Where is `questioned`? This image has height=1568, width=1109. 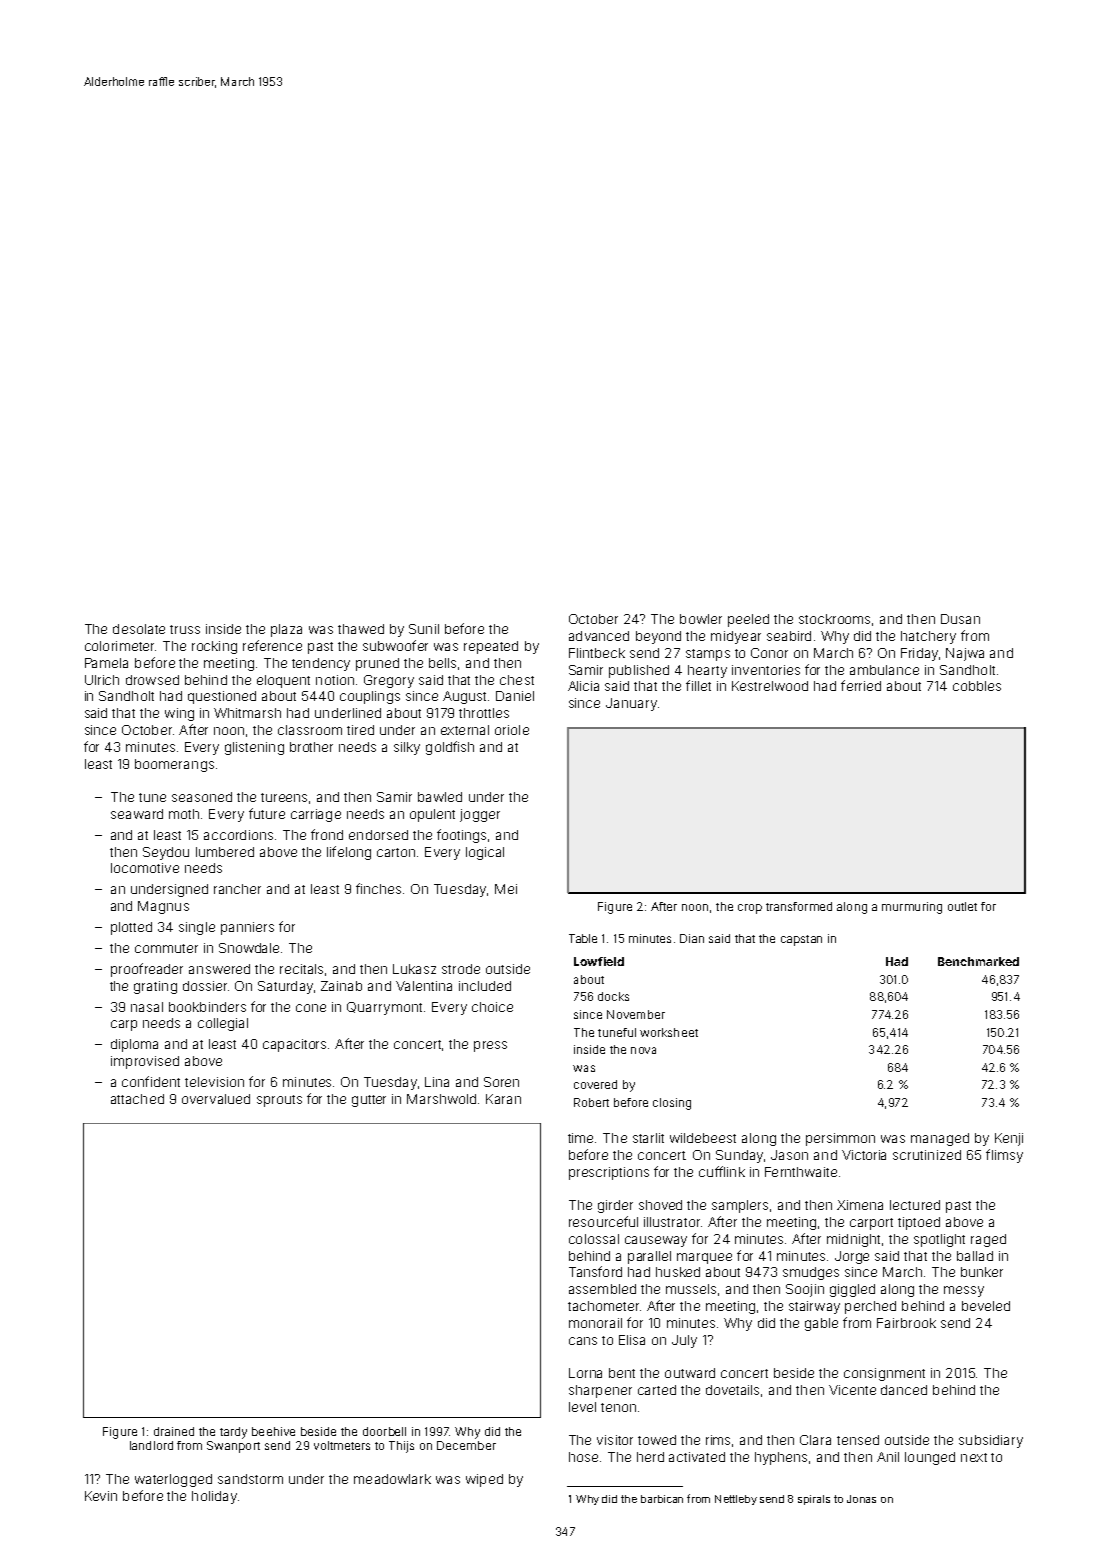 questioned is located at coordinates (222, 697).
